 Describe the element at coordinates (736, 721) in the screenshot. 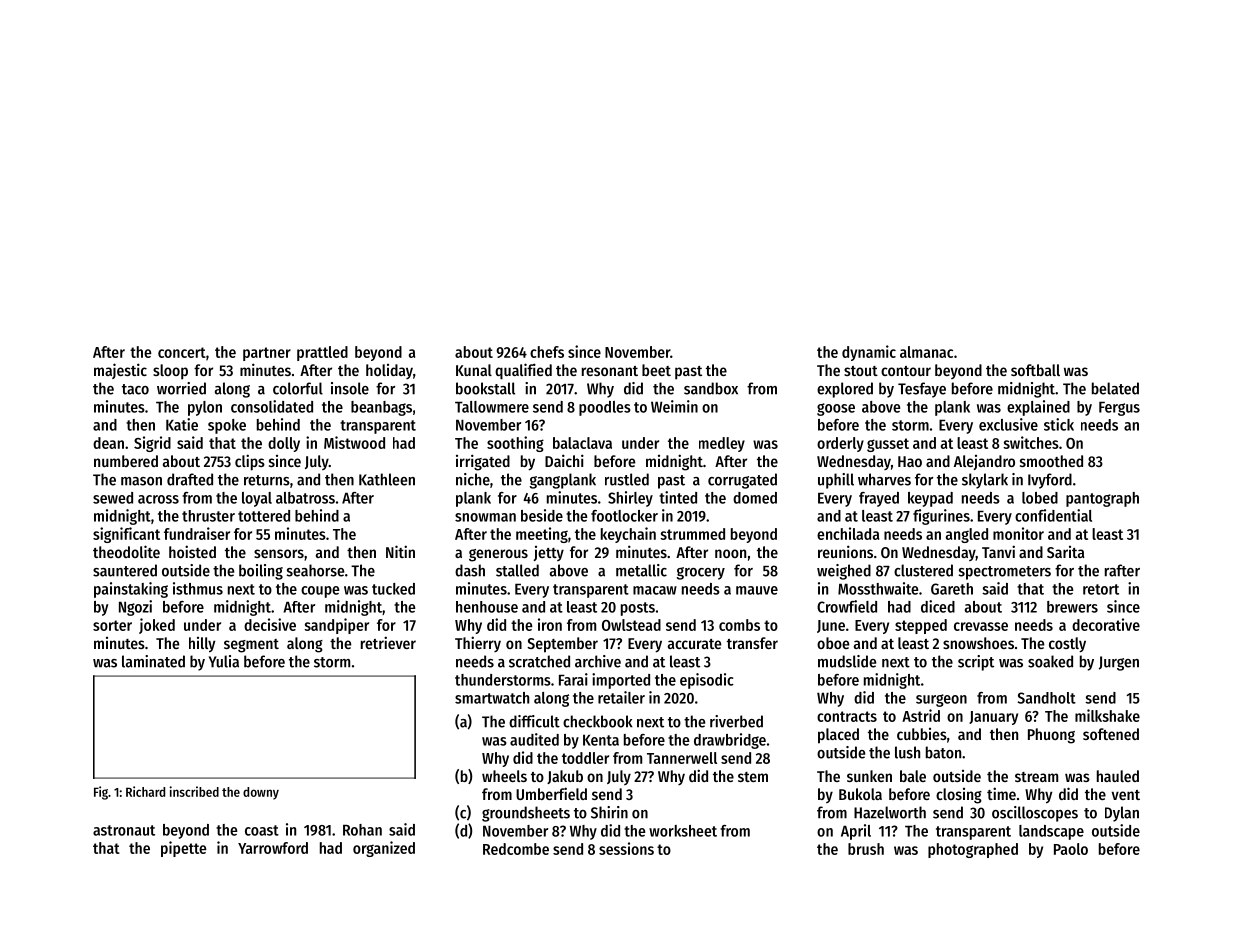

I see `riverbed` at that location.
